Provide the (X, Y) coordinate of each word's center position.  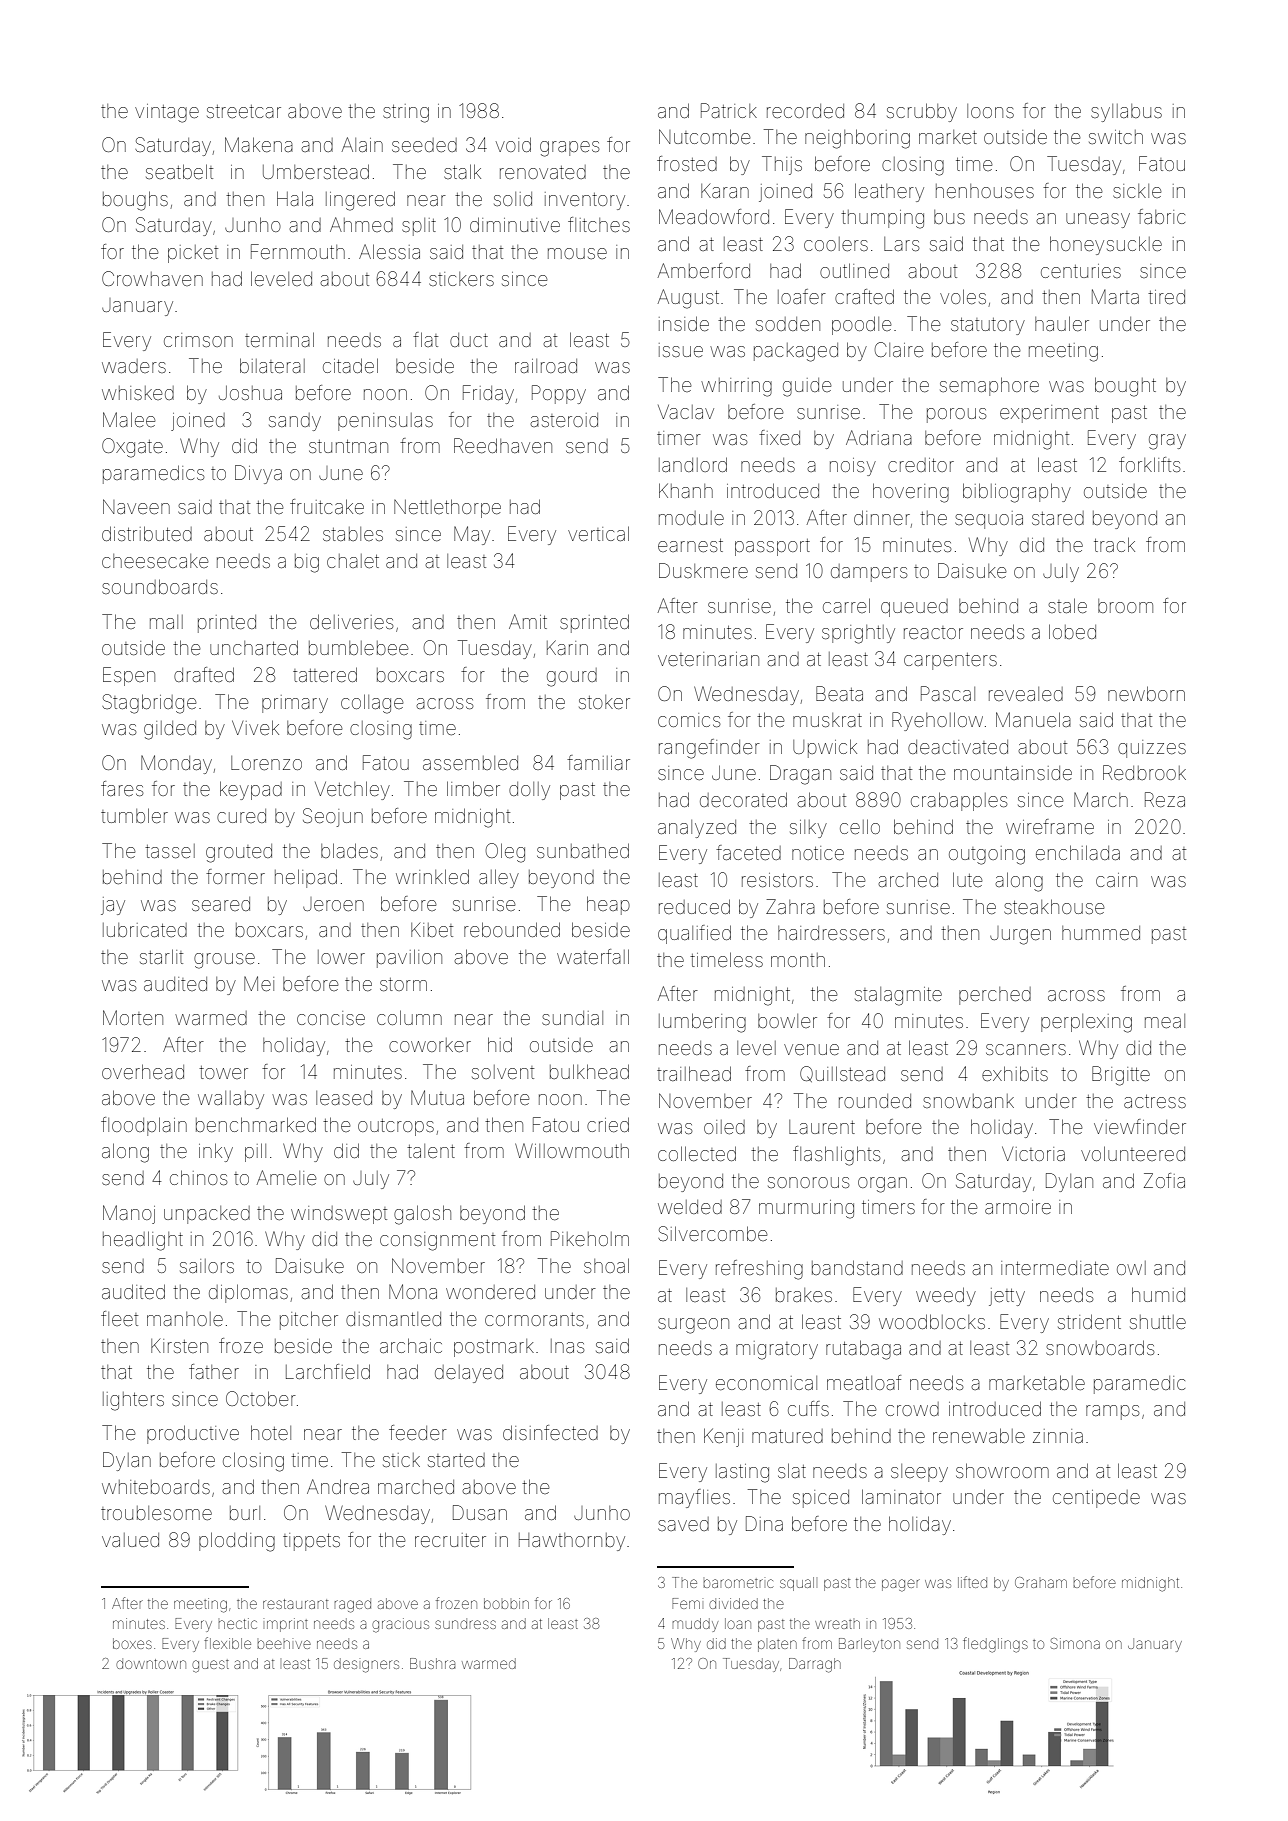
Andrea (338, 1486)
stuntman (348, 446)
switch (1116, 137)
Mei (259, 983)
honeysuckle (1106, 245)
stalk (462, 171)
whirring (736, 387)
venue (811, 1049)
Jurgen (1020, 937)
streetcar (244, 111)
